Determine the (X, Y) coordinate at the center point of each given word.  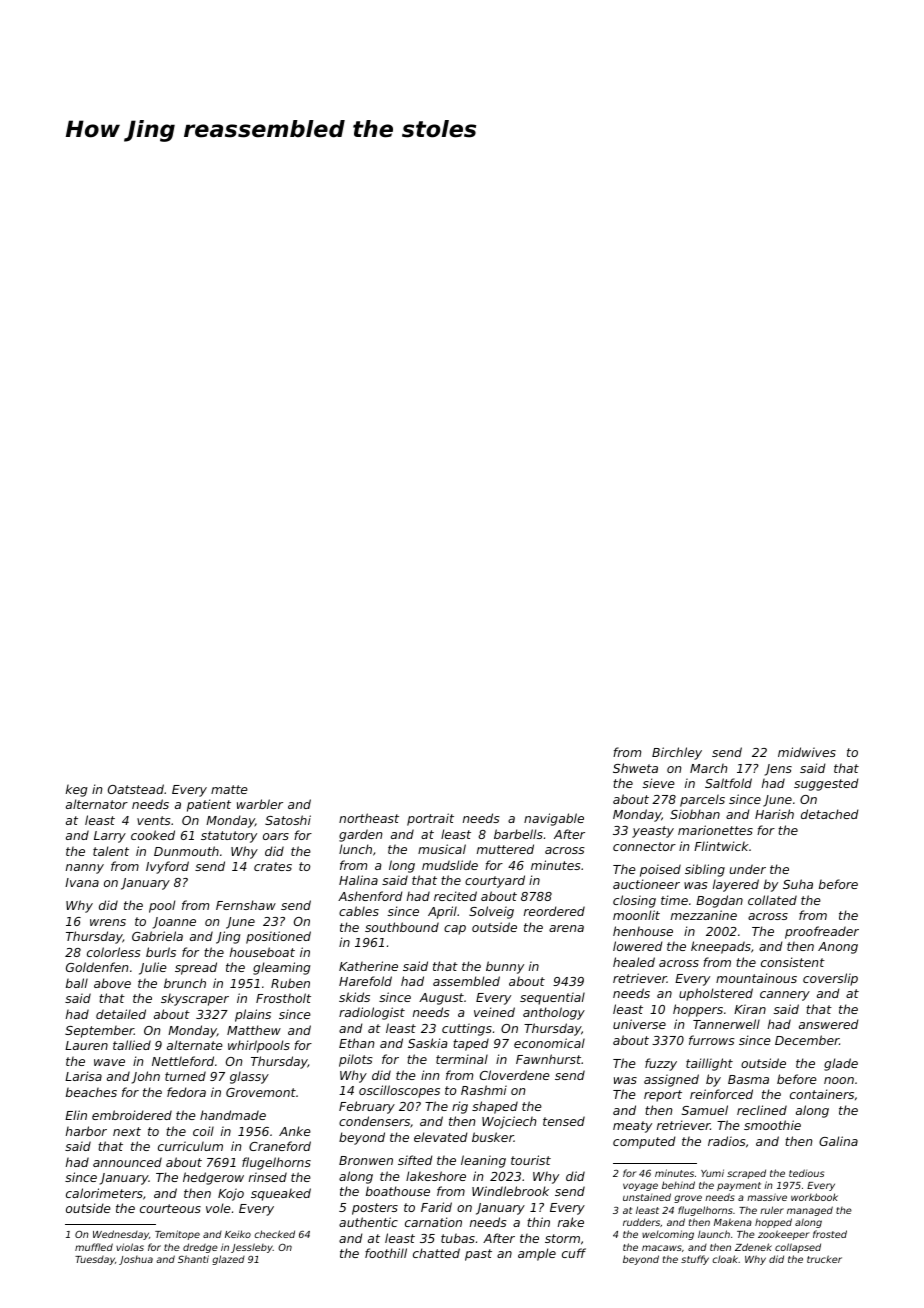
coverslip (830, 979)
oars (276, 836)
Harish (774, 814)
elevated (441, 1137)
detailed (121, 1014)
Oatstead (136, 789)
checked (274, 1234)
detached (830, 814)
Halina (358, 880)
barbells (518, 834)
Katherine (368, 966)
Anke (295, 1131)
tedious (806, 1173)
